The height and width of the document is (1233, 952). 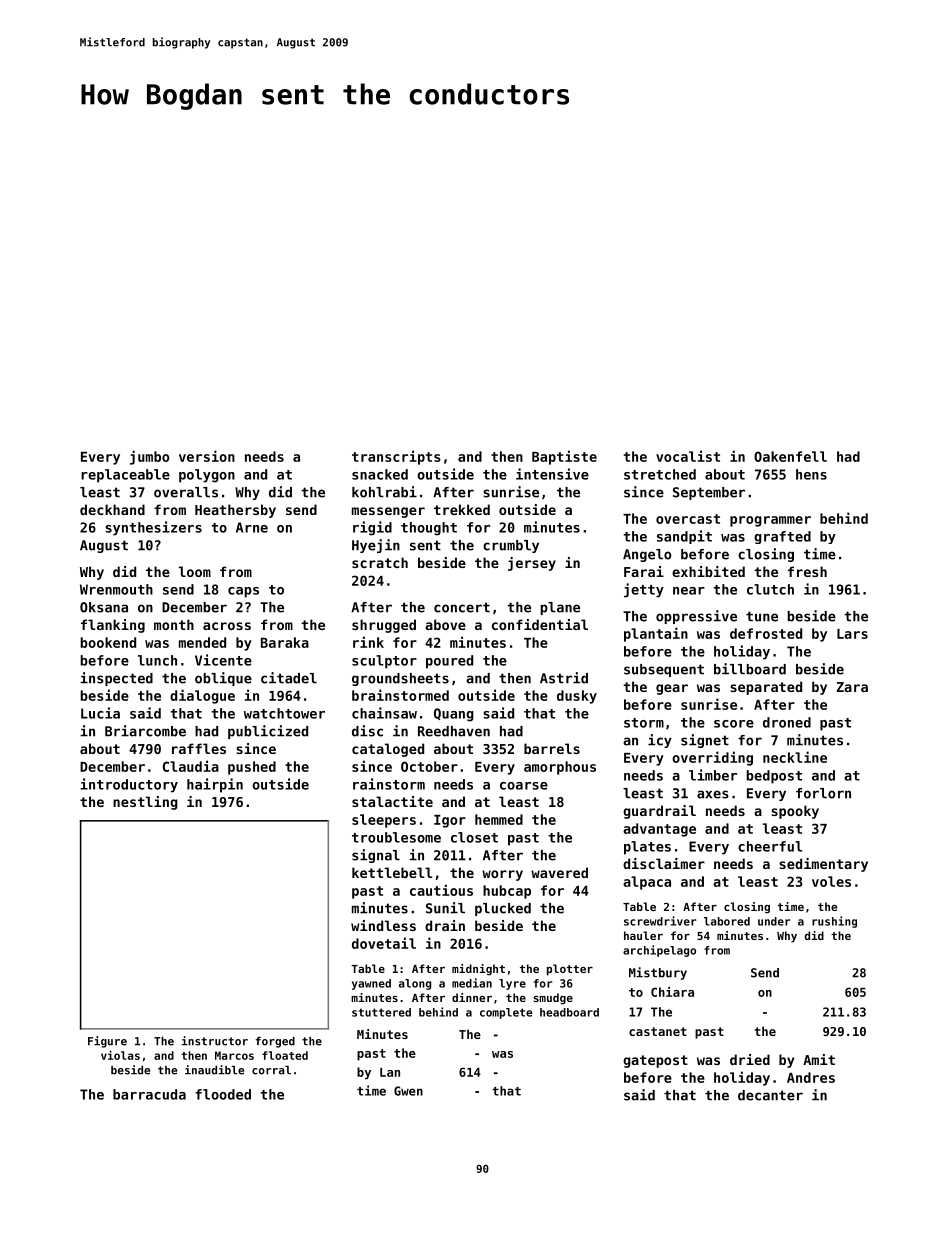 I want to click on Chiara, so click(x=672, y=992).
